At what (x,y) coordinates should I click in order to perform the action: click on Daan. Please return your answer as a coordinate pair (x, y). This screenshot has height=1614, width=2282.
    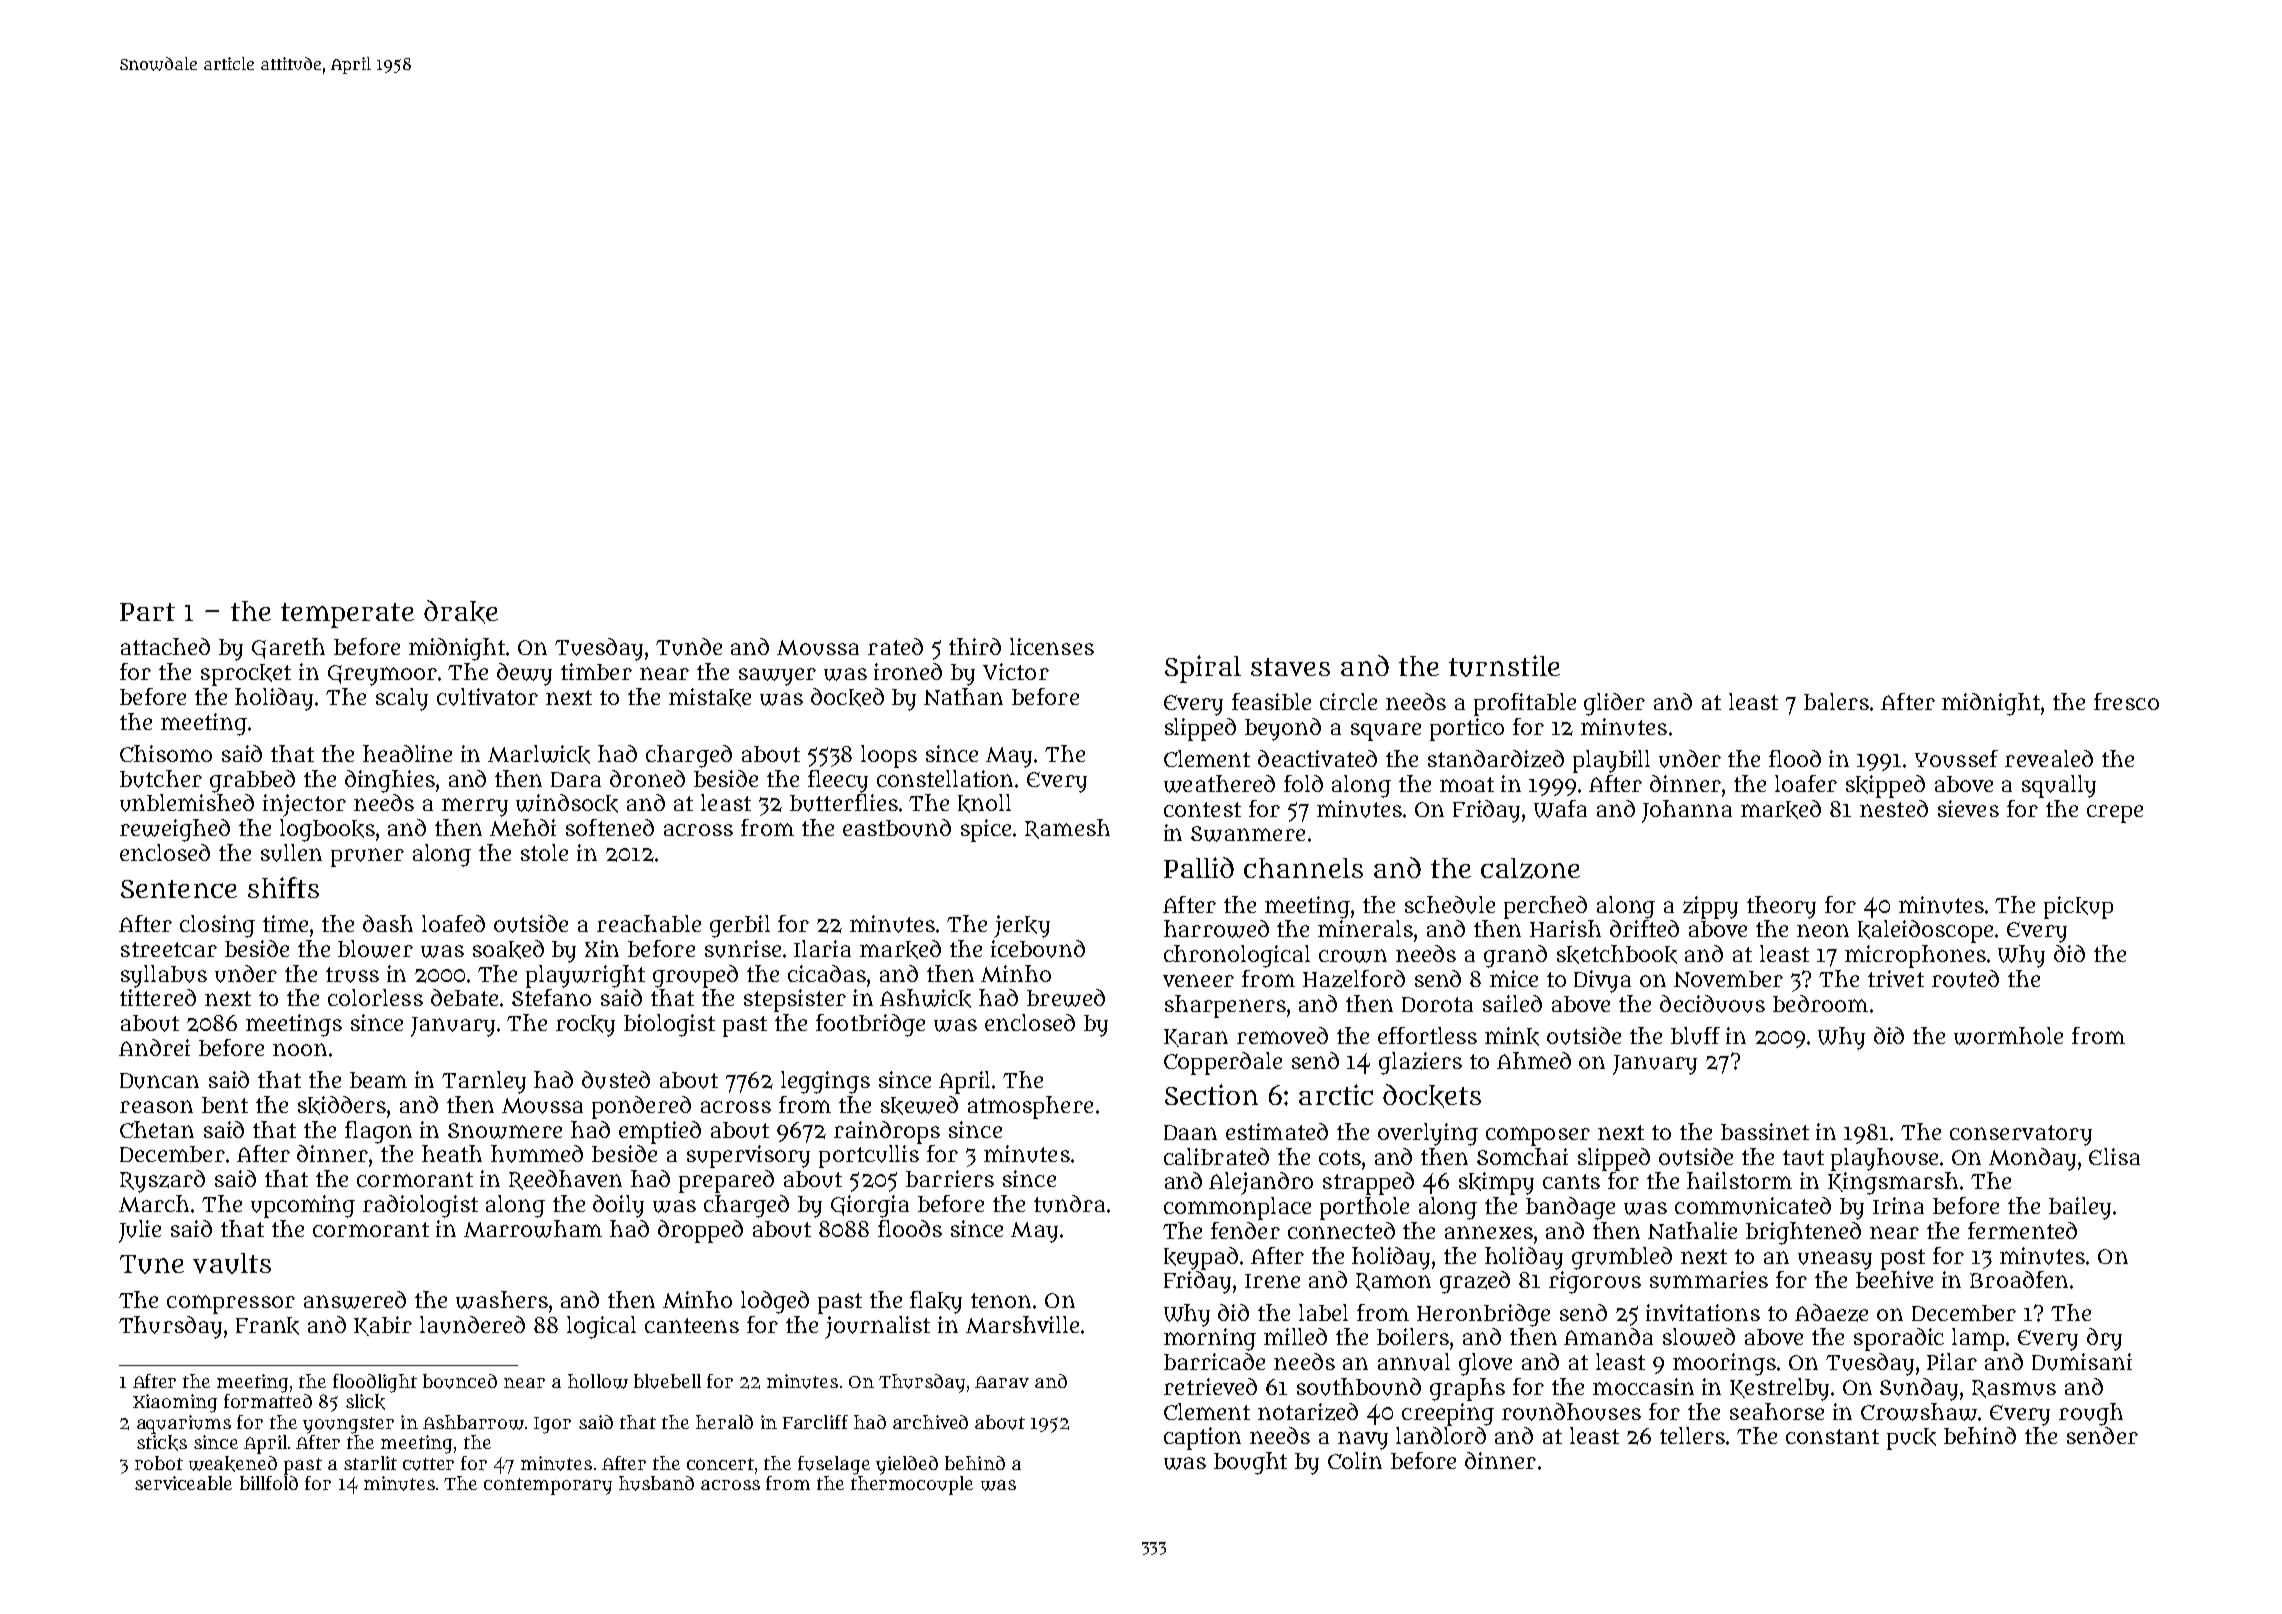
    Looking at the image, I should click on (1190, 1132).
